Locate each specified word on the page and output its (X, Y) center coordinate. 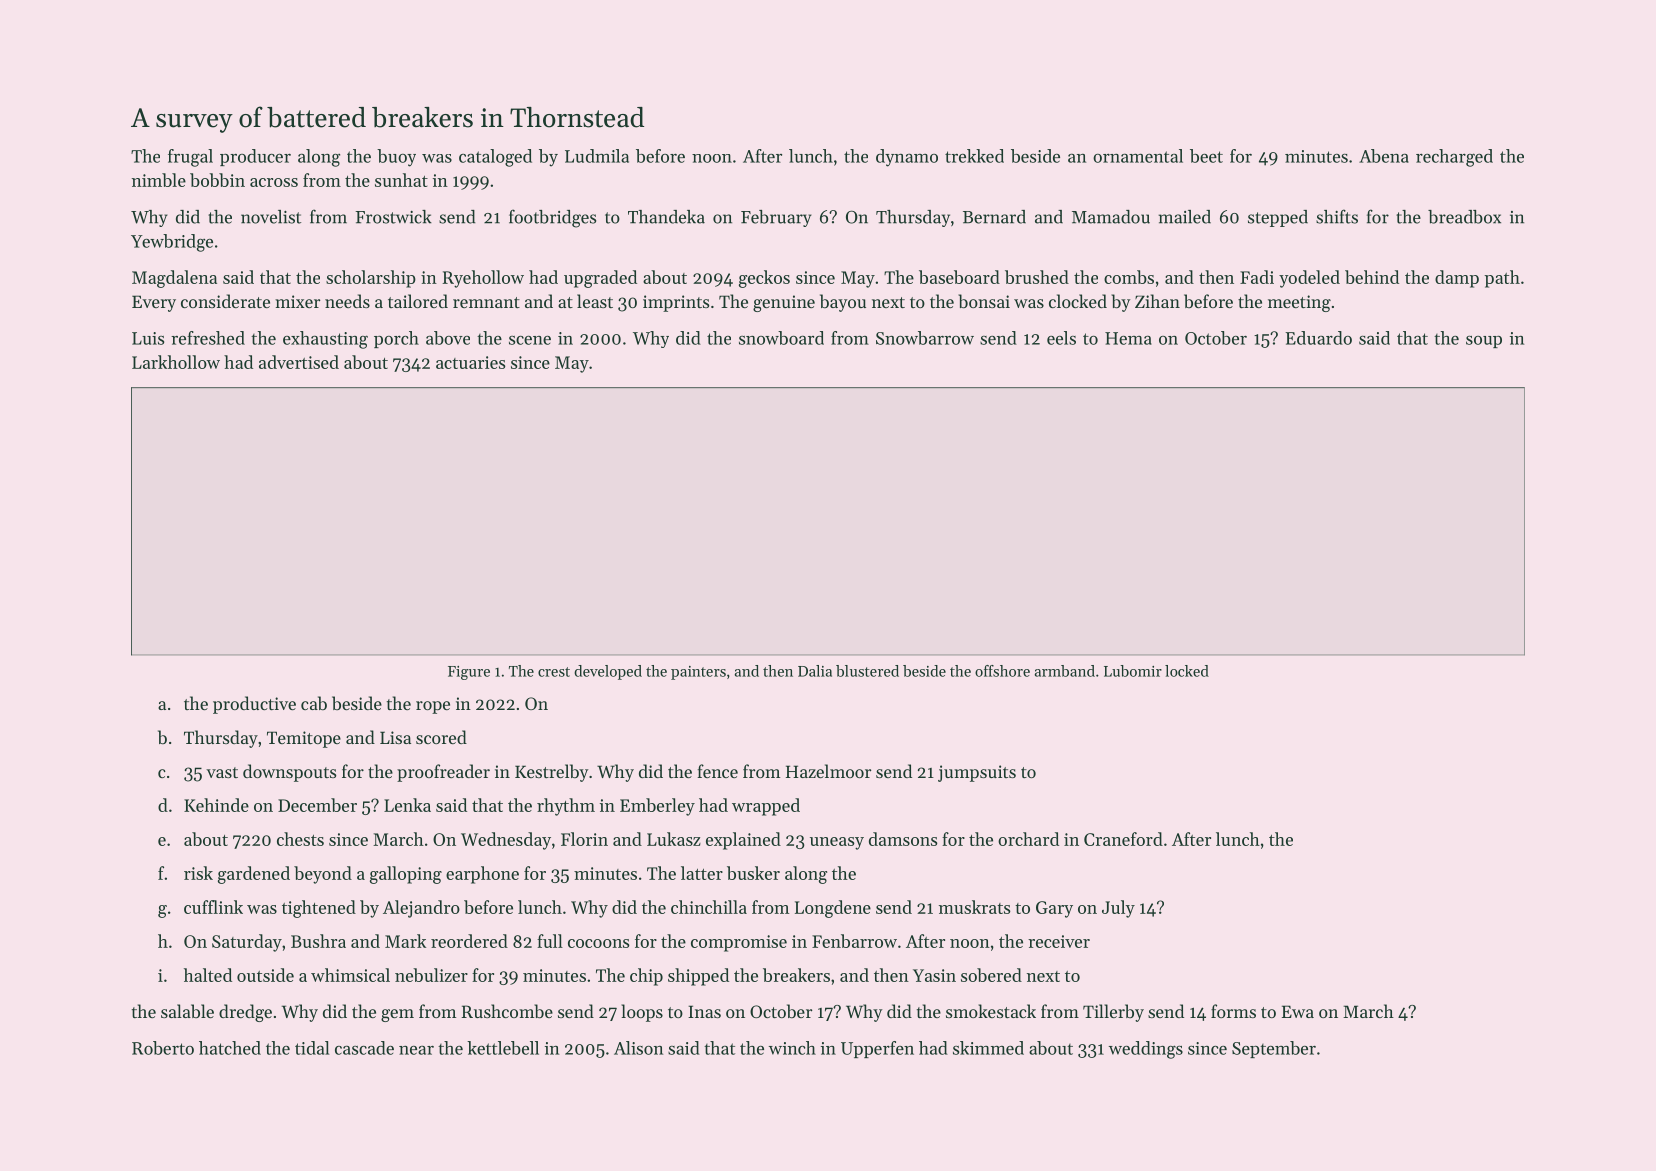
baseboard (959, 277)
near (416, 1050)
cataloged (495, 158)
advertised (299, 362)
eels (1061, 338)
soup (1484, 342)
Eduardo (1318, 338)
